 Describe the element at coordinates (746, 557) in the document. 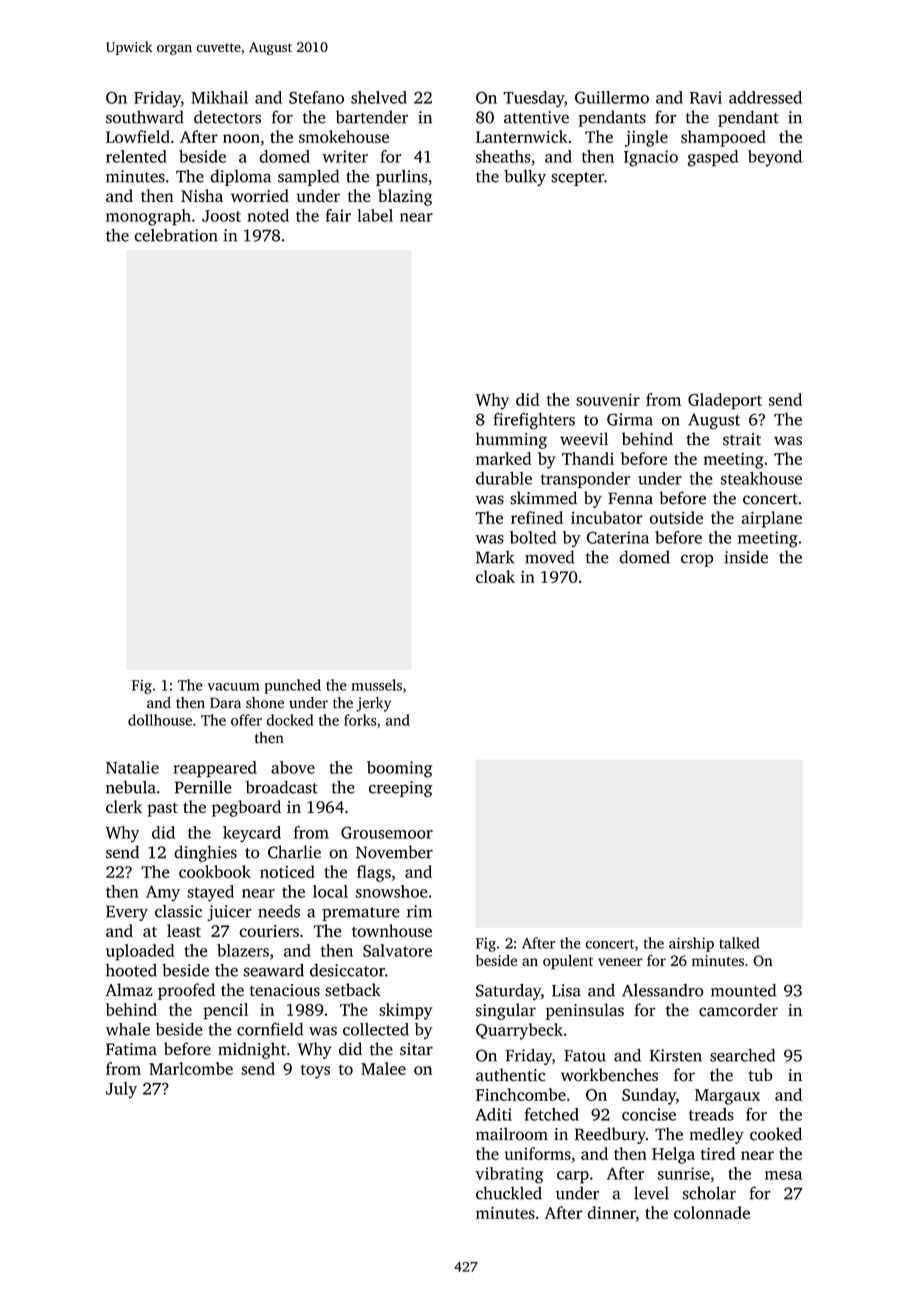

I see `inside` at that location.
